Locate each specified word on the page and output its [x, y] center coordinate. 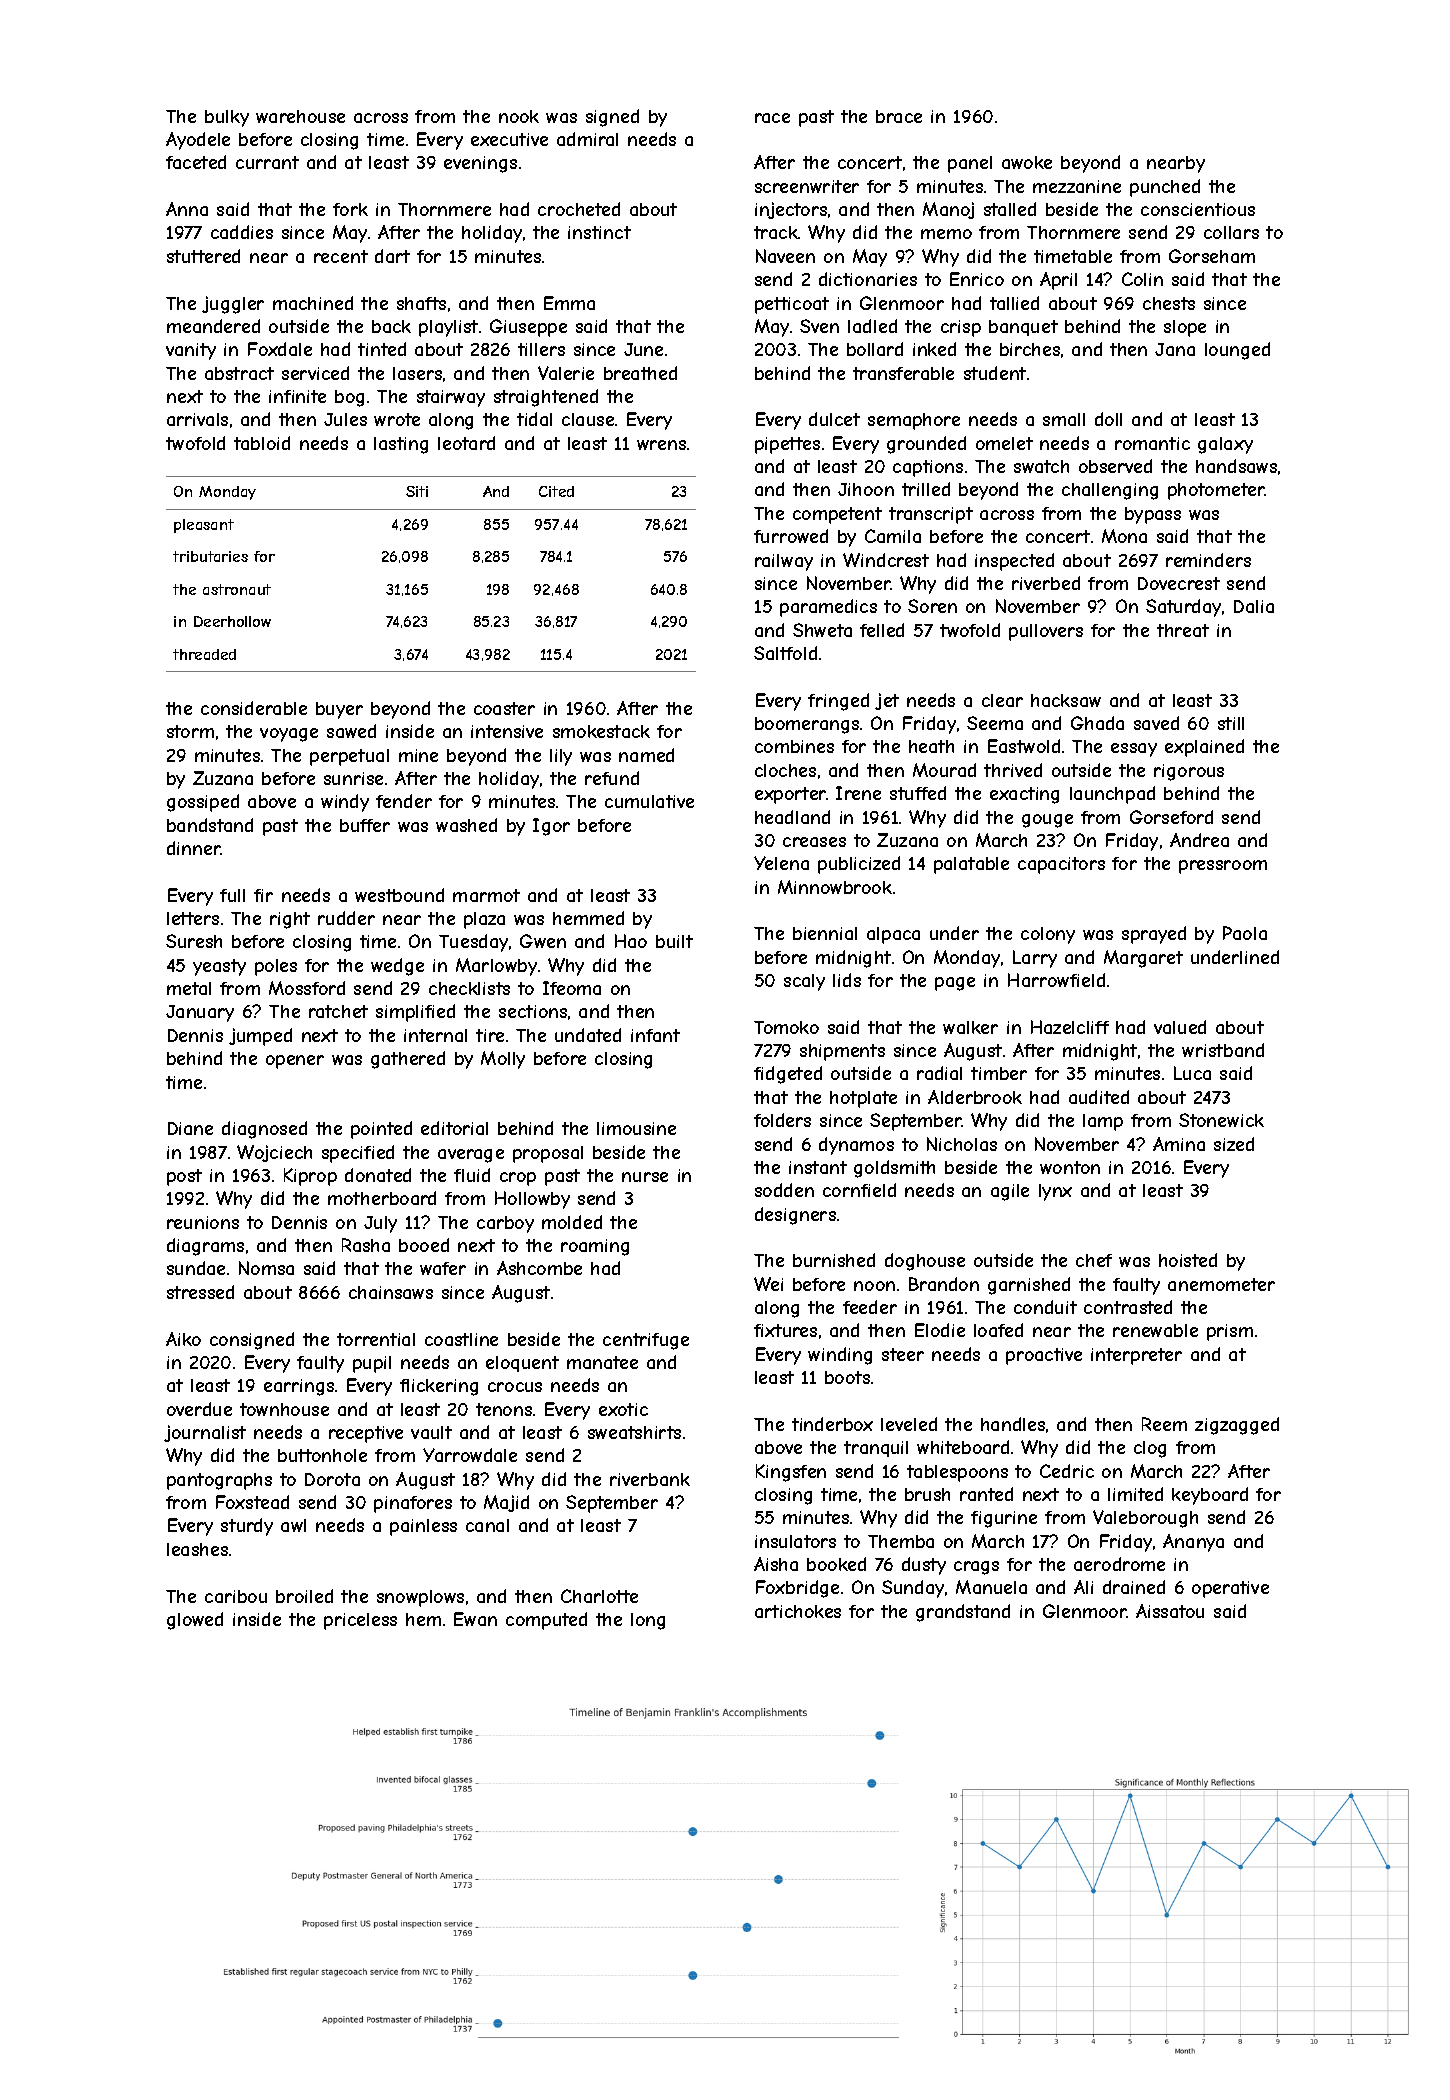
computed [546, 1621]
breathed [640, 373]
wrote [397, 419]
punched [1165, 188]
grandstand [963, 1613]
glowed [195, 1621]
